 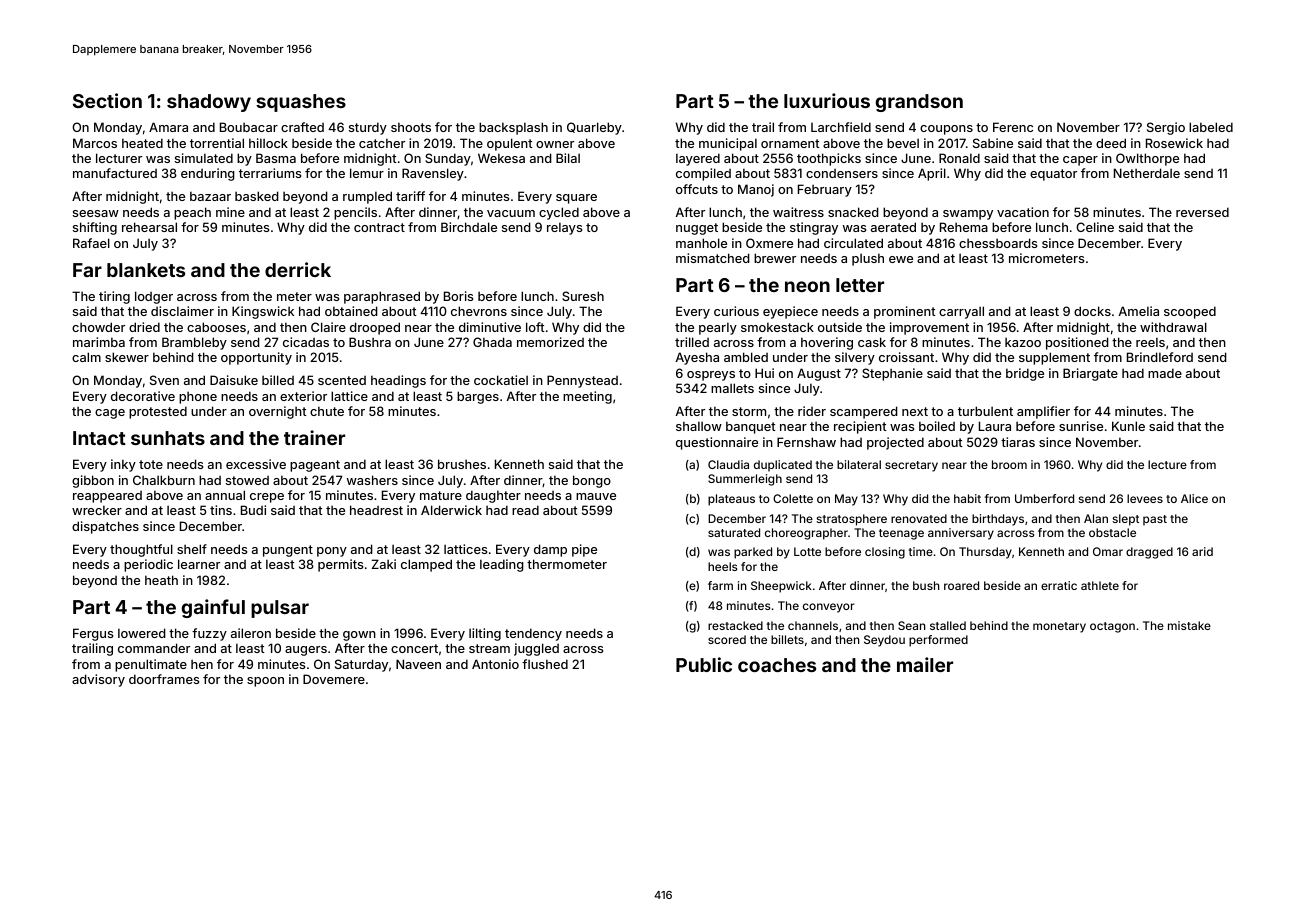 What do you see at coordinates (462, 464) in the screenshot?
I see `brushes` at bounding box center [462, 464].
